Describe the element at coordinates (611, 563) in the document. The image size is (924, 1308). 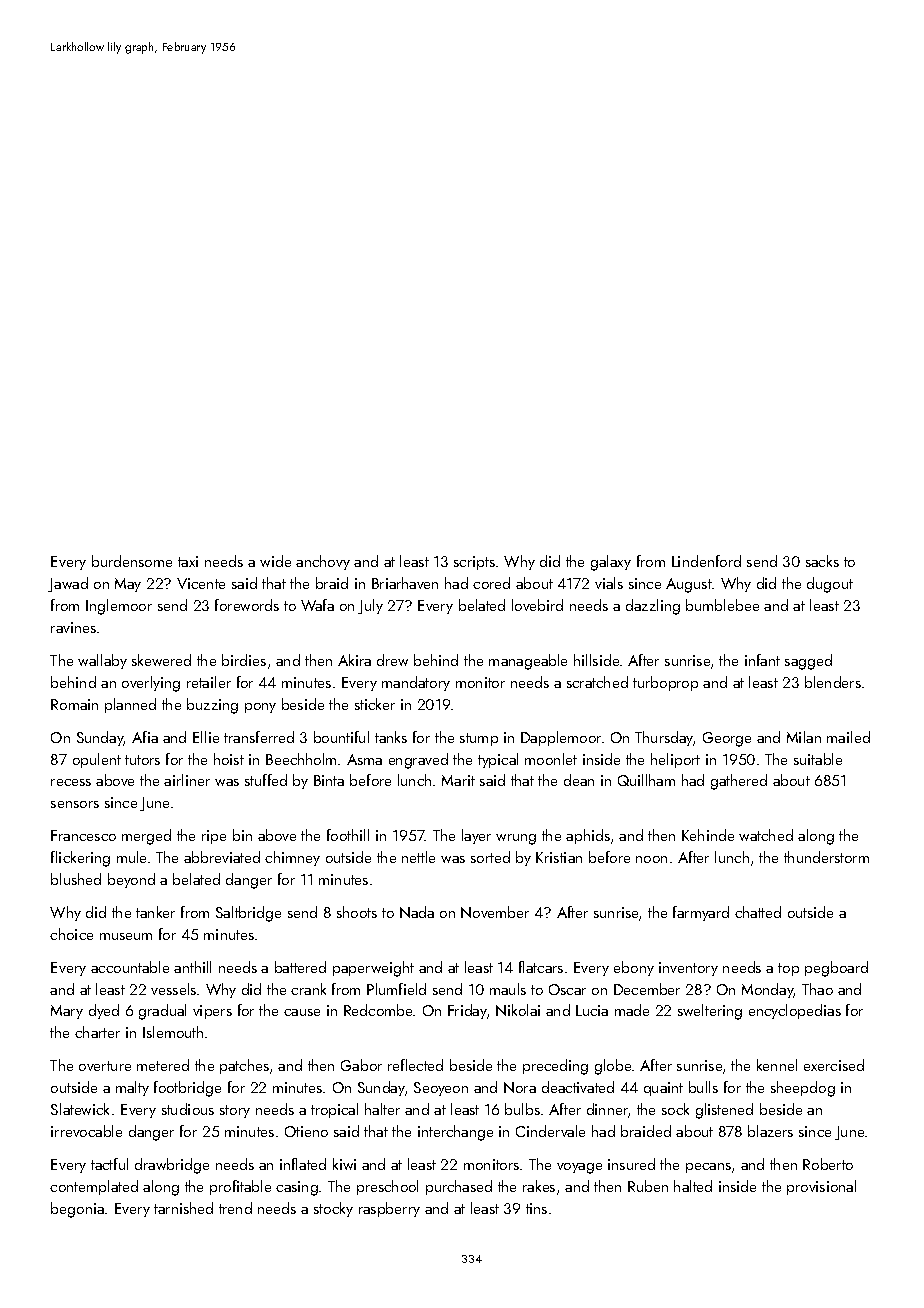
I see `galaxy` at that location.
